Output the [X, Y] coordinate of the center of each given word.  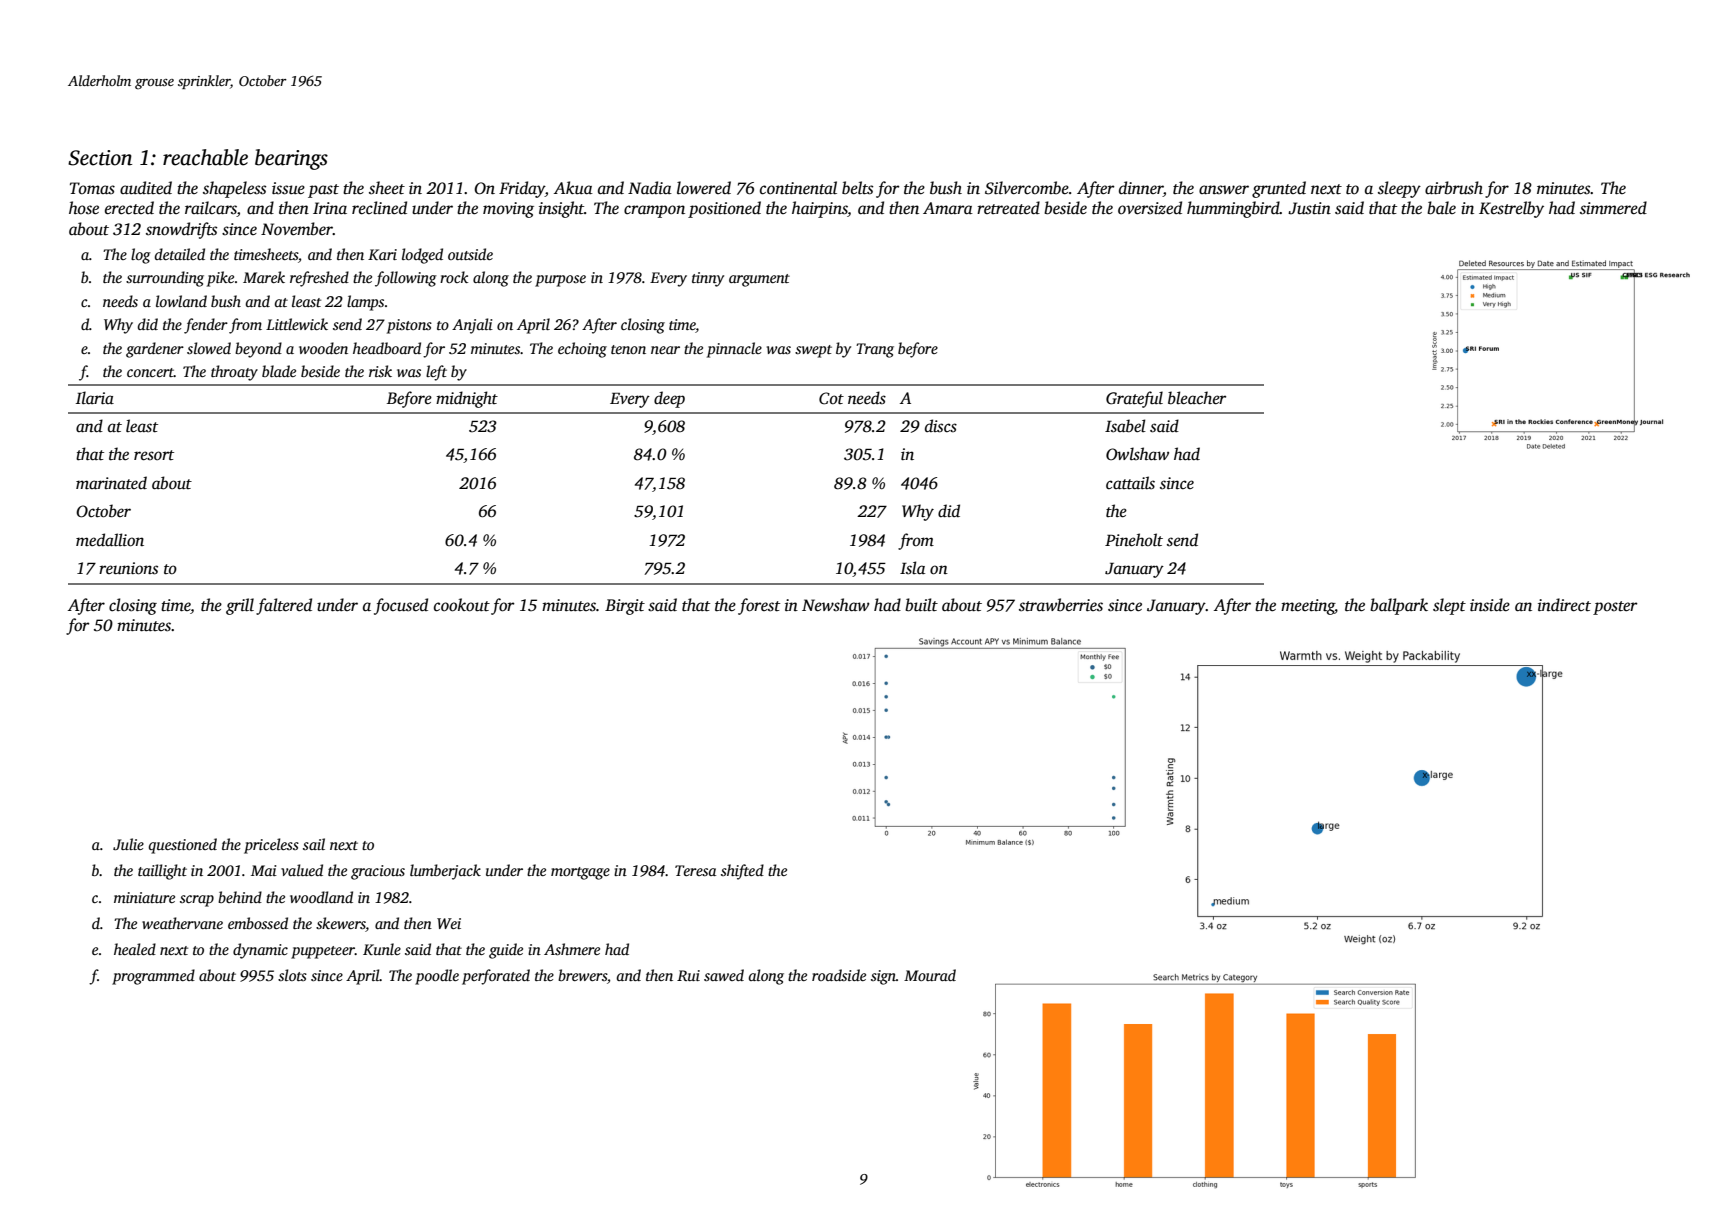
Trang [875, 350]
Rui [688, 975]
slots [292, 975]
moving [508, 210]
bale [1441, 208]
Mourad [930, 975]
